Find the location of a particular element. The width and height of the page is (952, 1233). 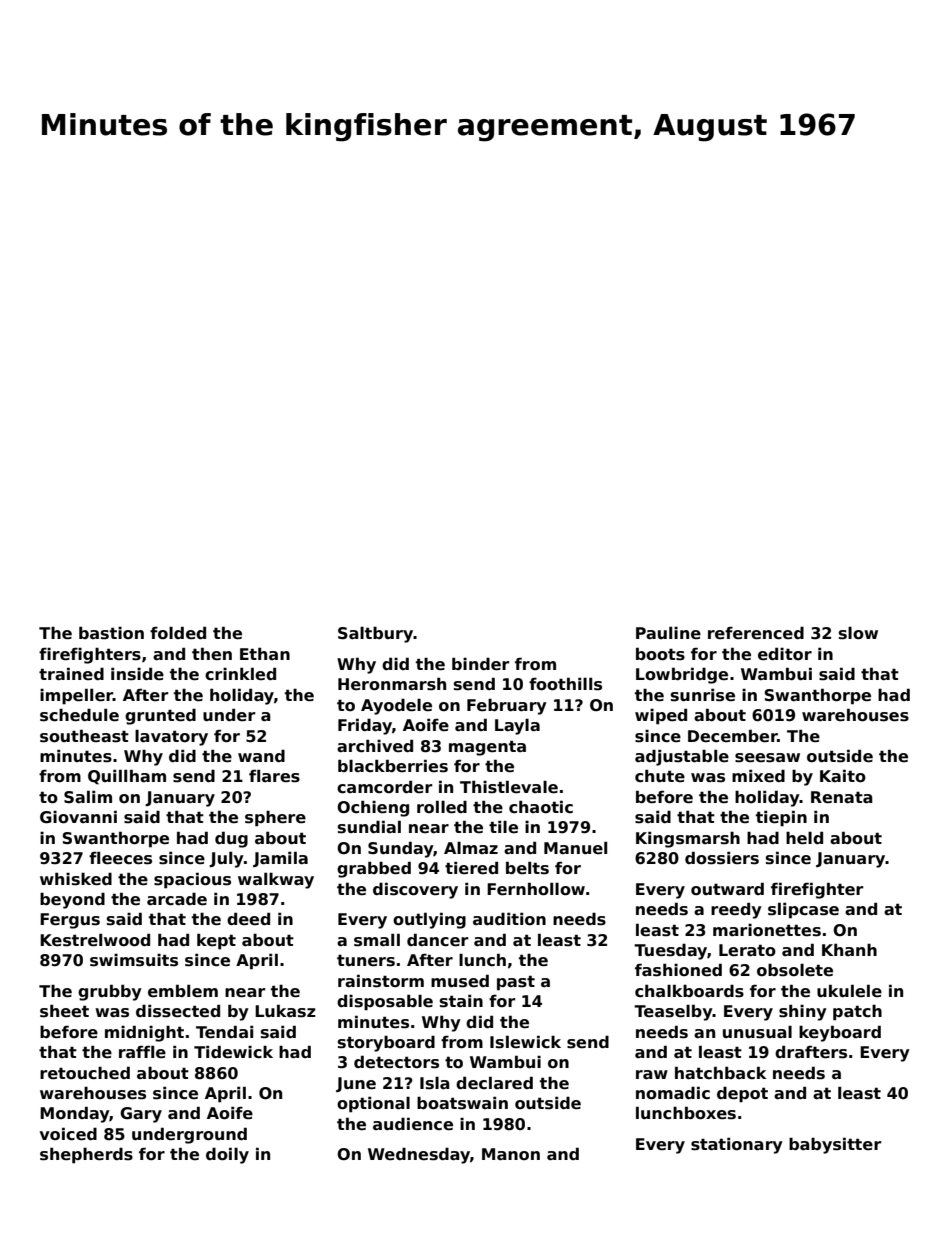

Pauline is located at coordinates (668, 633).
